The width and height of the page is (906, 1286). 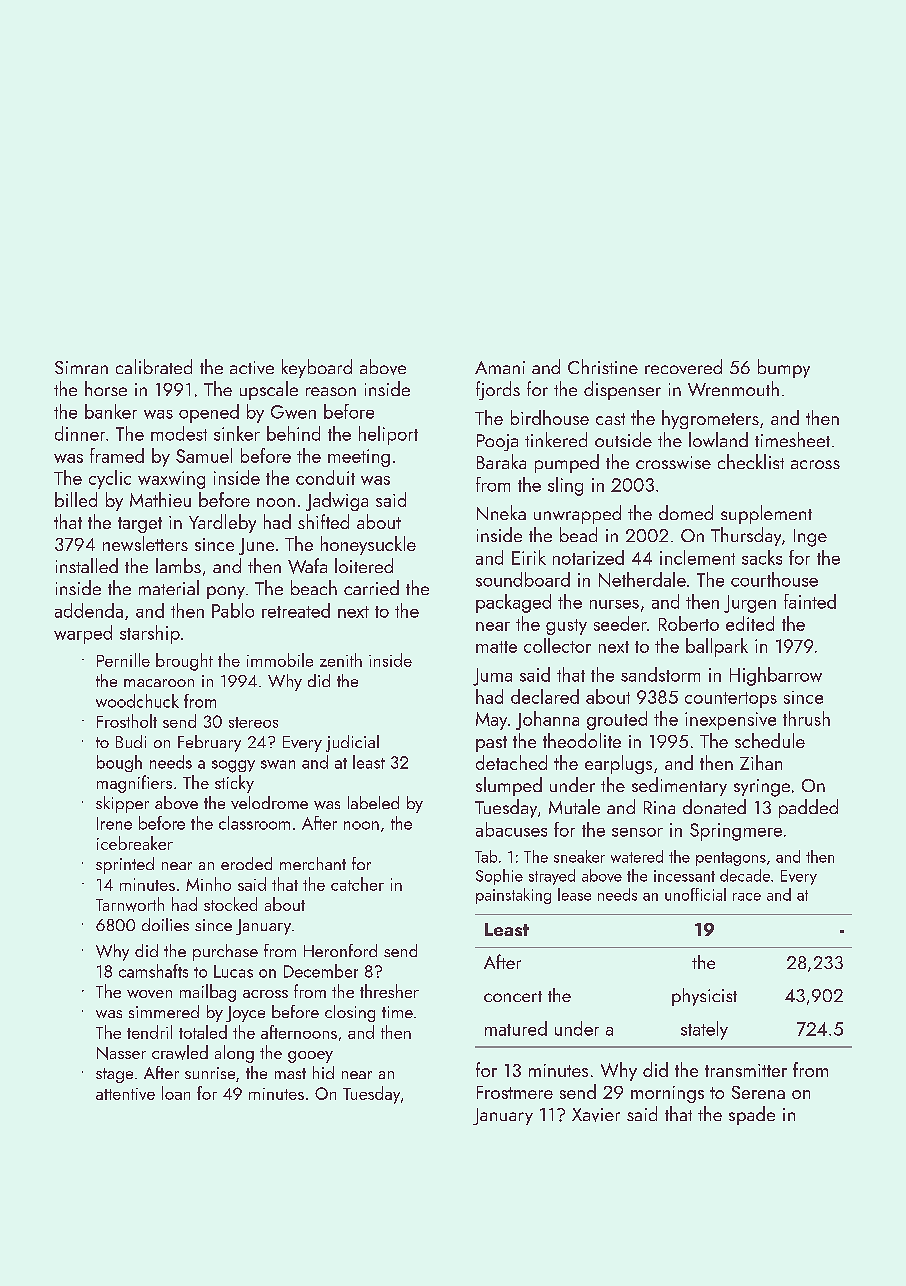 What do you see at coordinates (137, 701) in the page?
I see `woodchuck` at bounding box center [137, 701].
